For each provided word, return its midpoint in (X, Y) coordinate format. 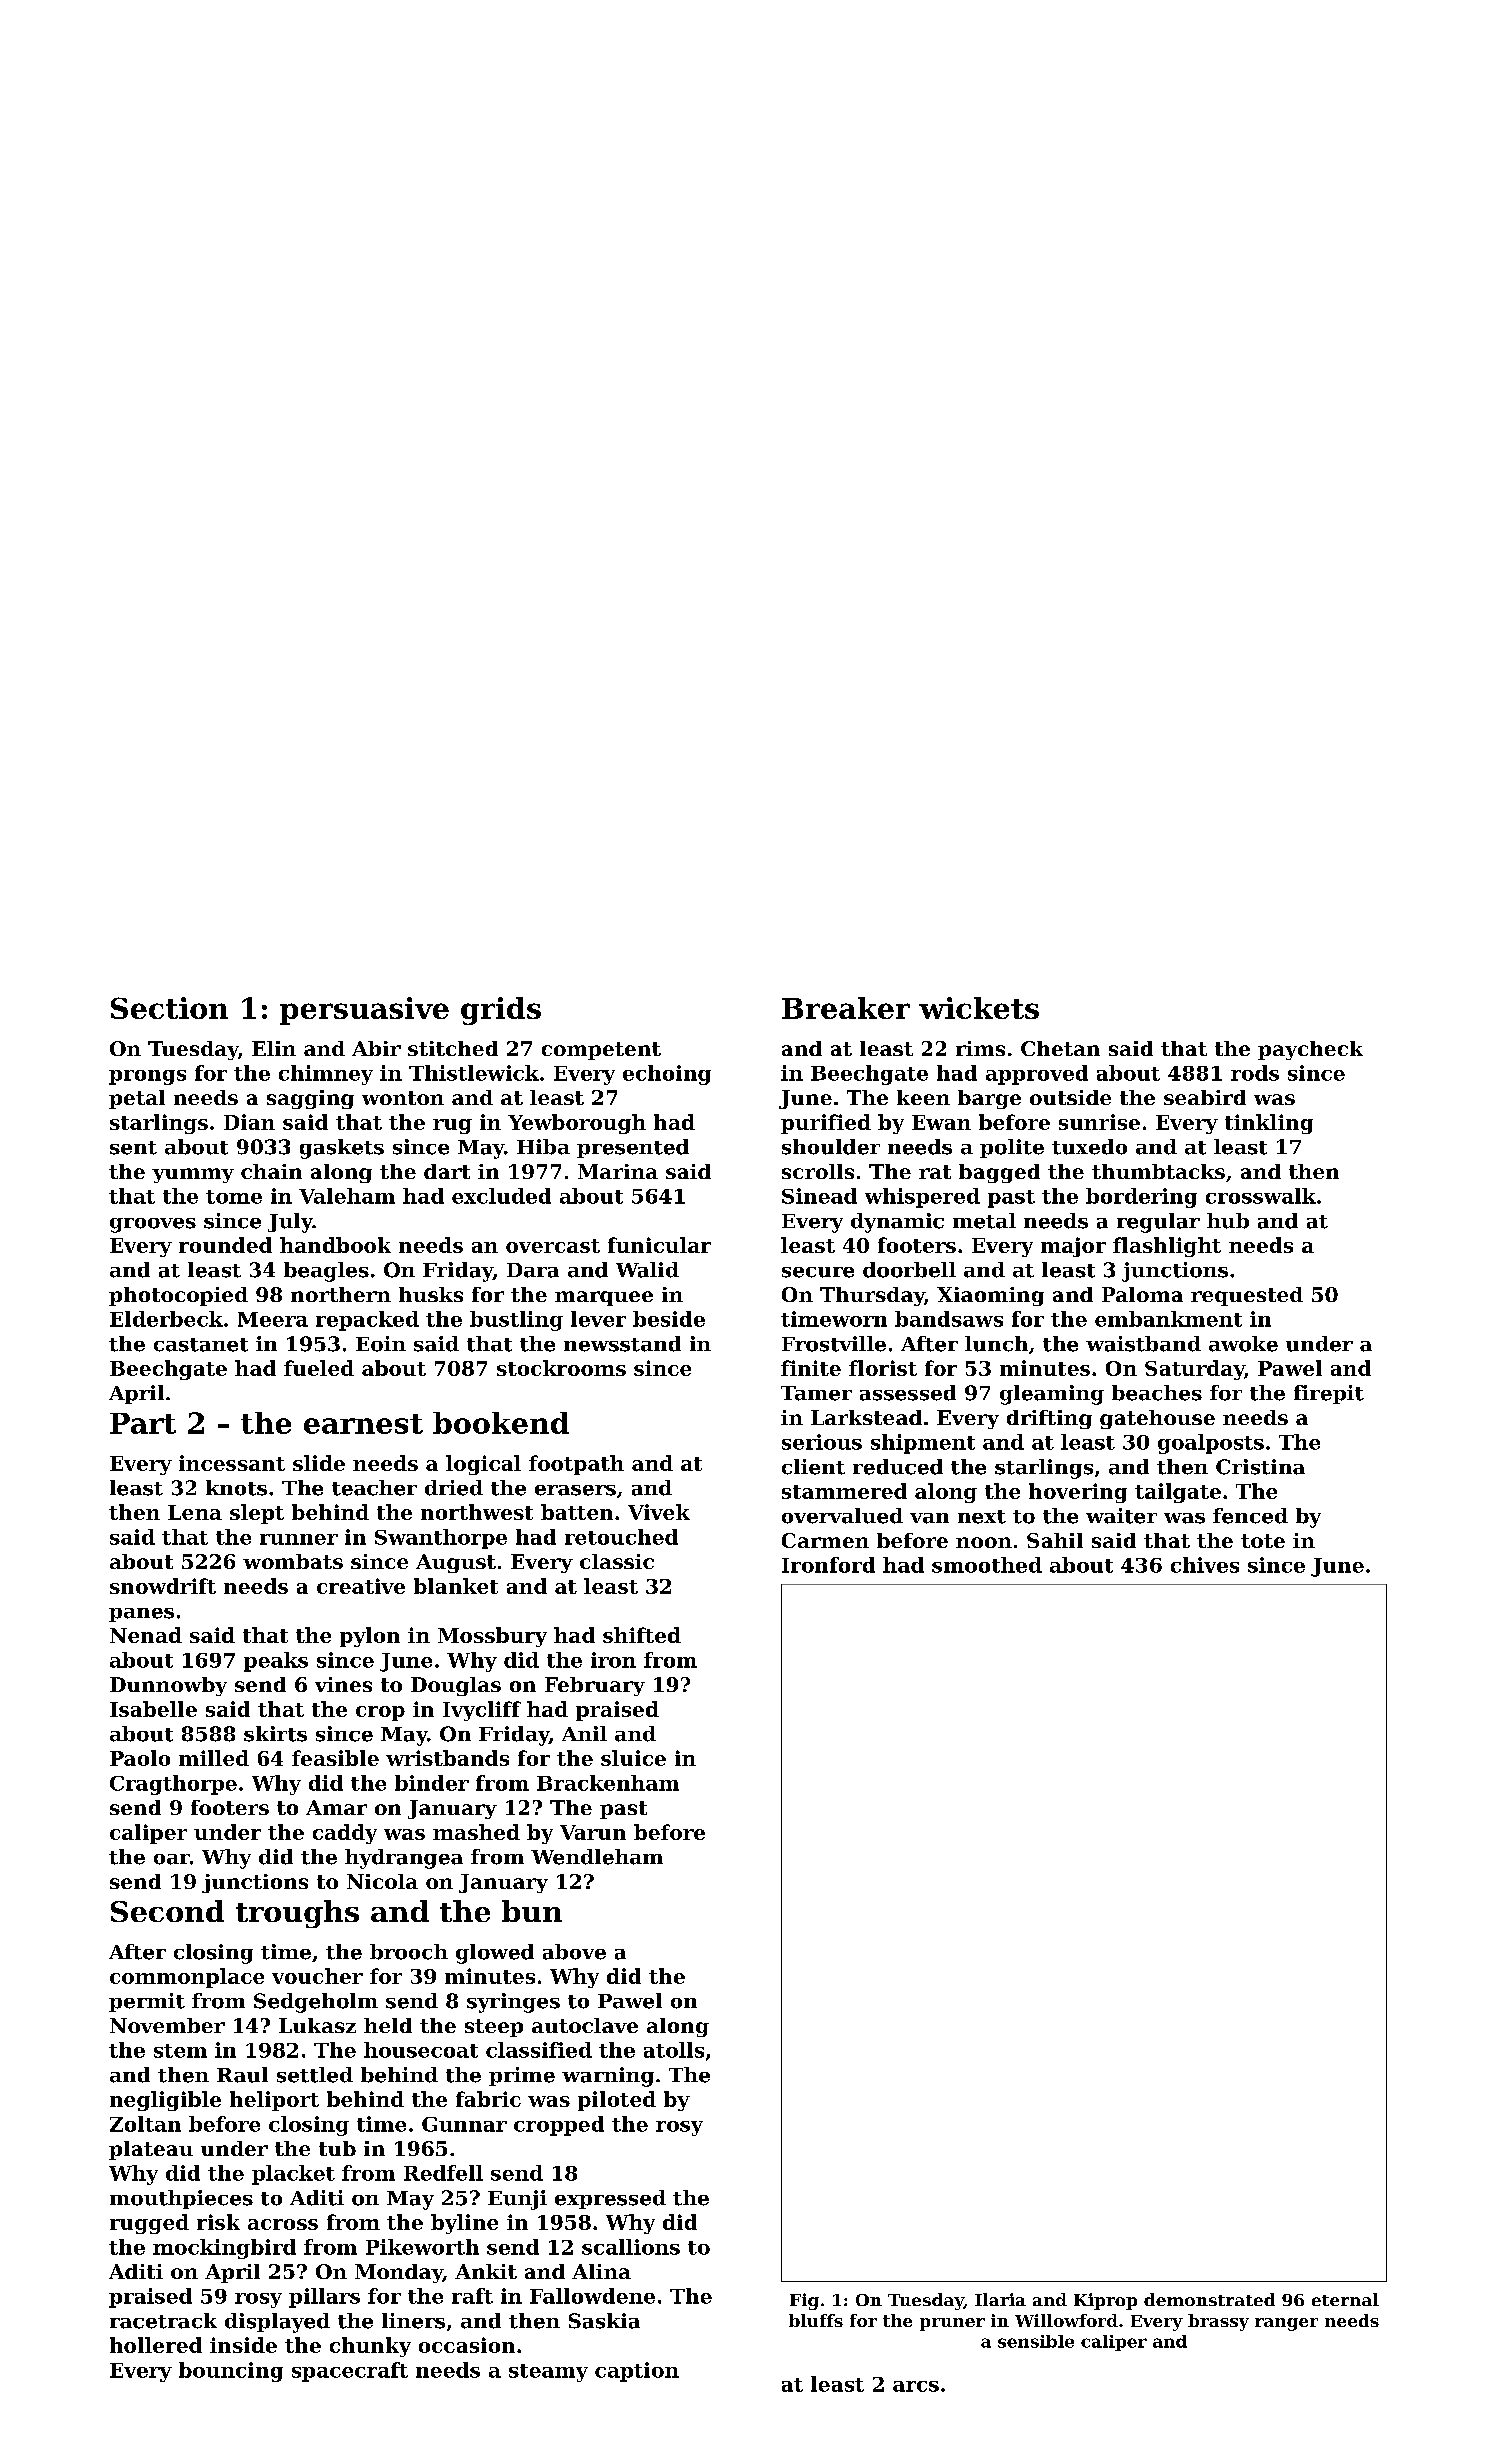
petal (137, 1099)
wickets (979, 1008)
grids (501, 1011)
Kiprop (1105, 2301)
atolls (674, 2050)
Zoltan (145, 2124)
